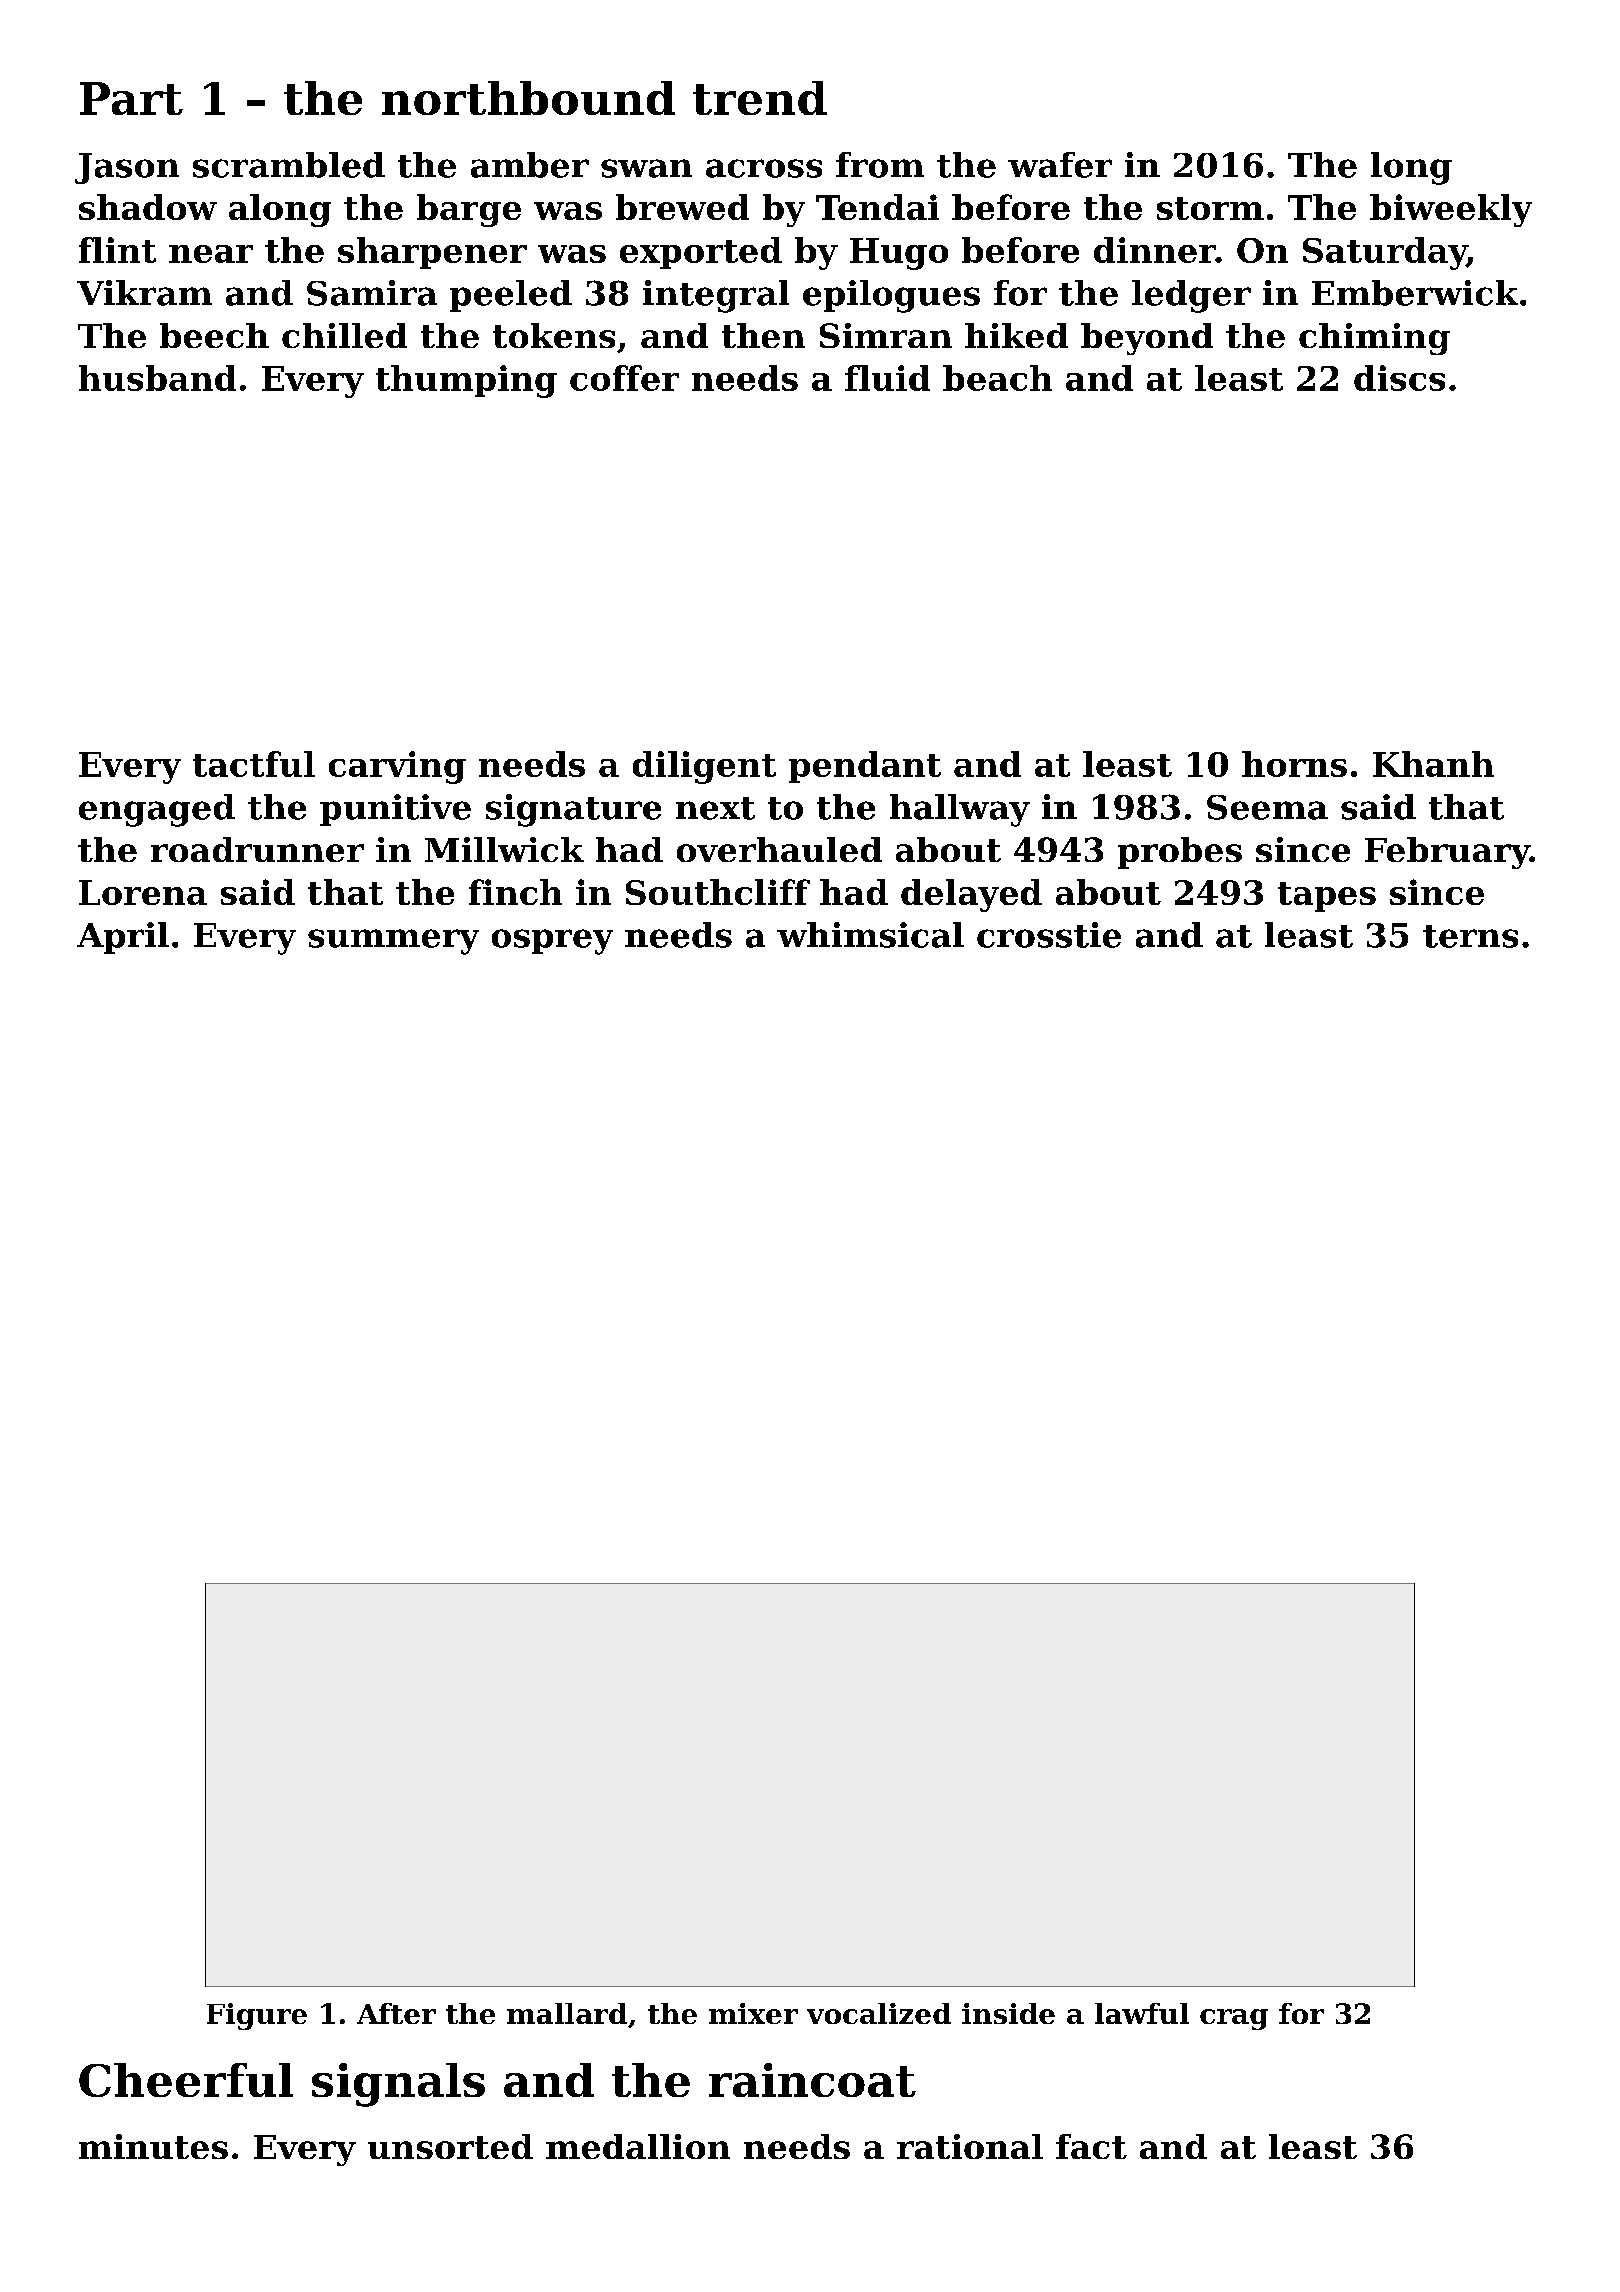  Describe the element at coordinates (880, 165) in the screenshot. I see `from` at that location.
